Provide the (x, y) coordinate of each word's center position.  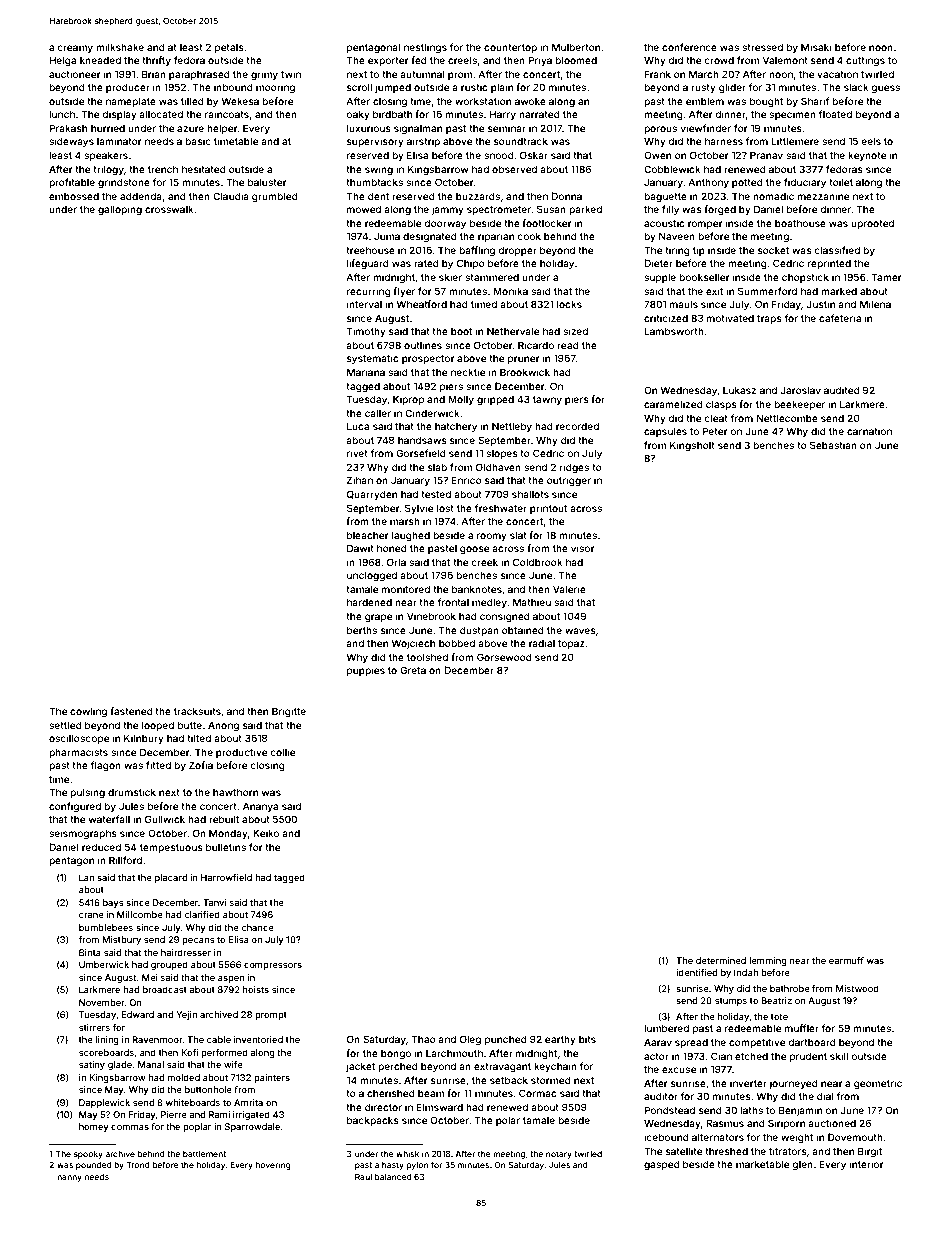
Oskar (534, 155)
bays (113, 903)
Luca (358, 426)
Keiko (266, 833)
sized (575, 331)
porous (660, 130)
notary (559, 1155)
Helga (62, 61)
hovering (273, 1165)
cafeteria (840, 318)
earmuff (846, 960)
